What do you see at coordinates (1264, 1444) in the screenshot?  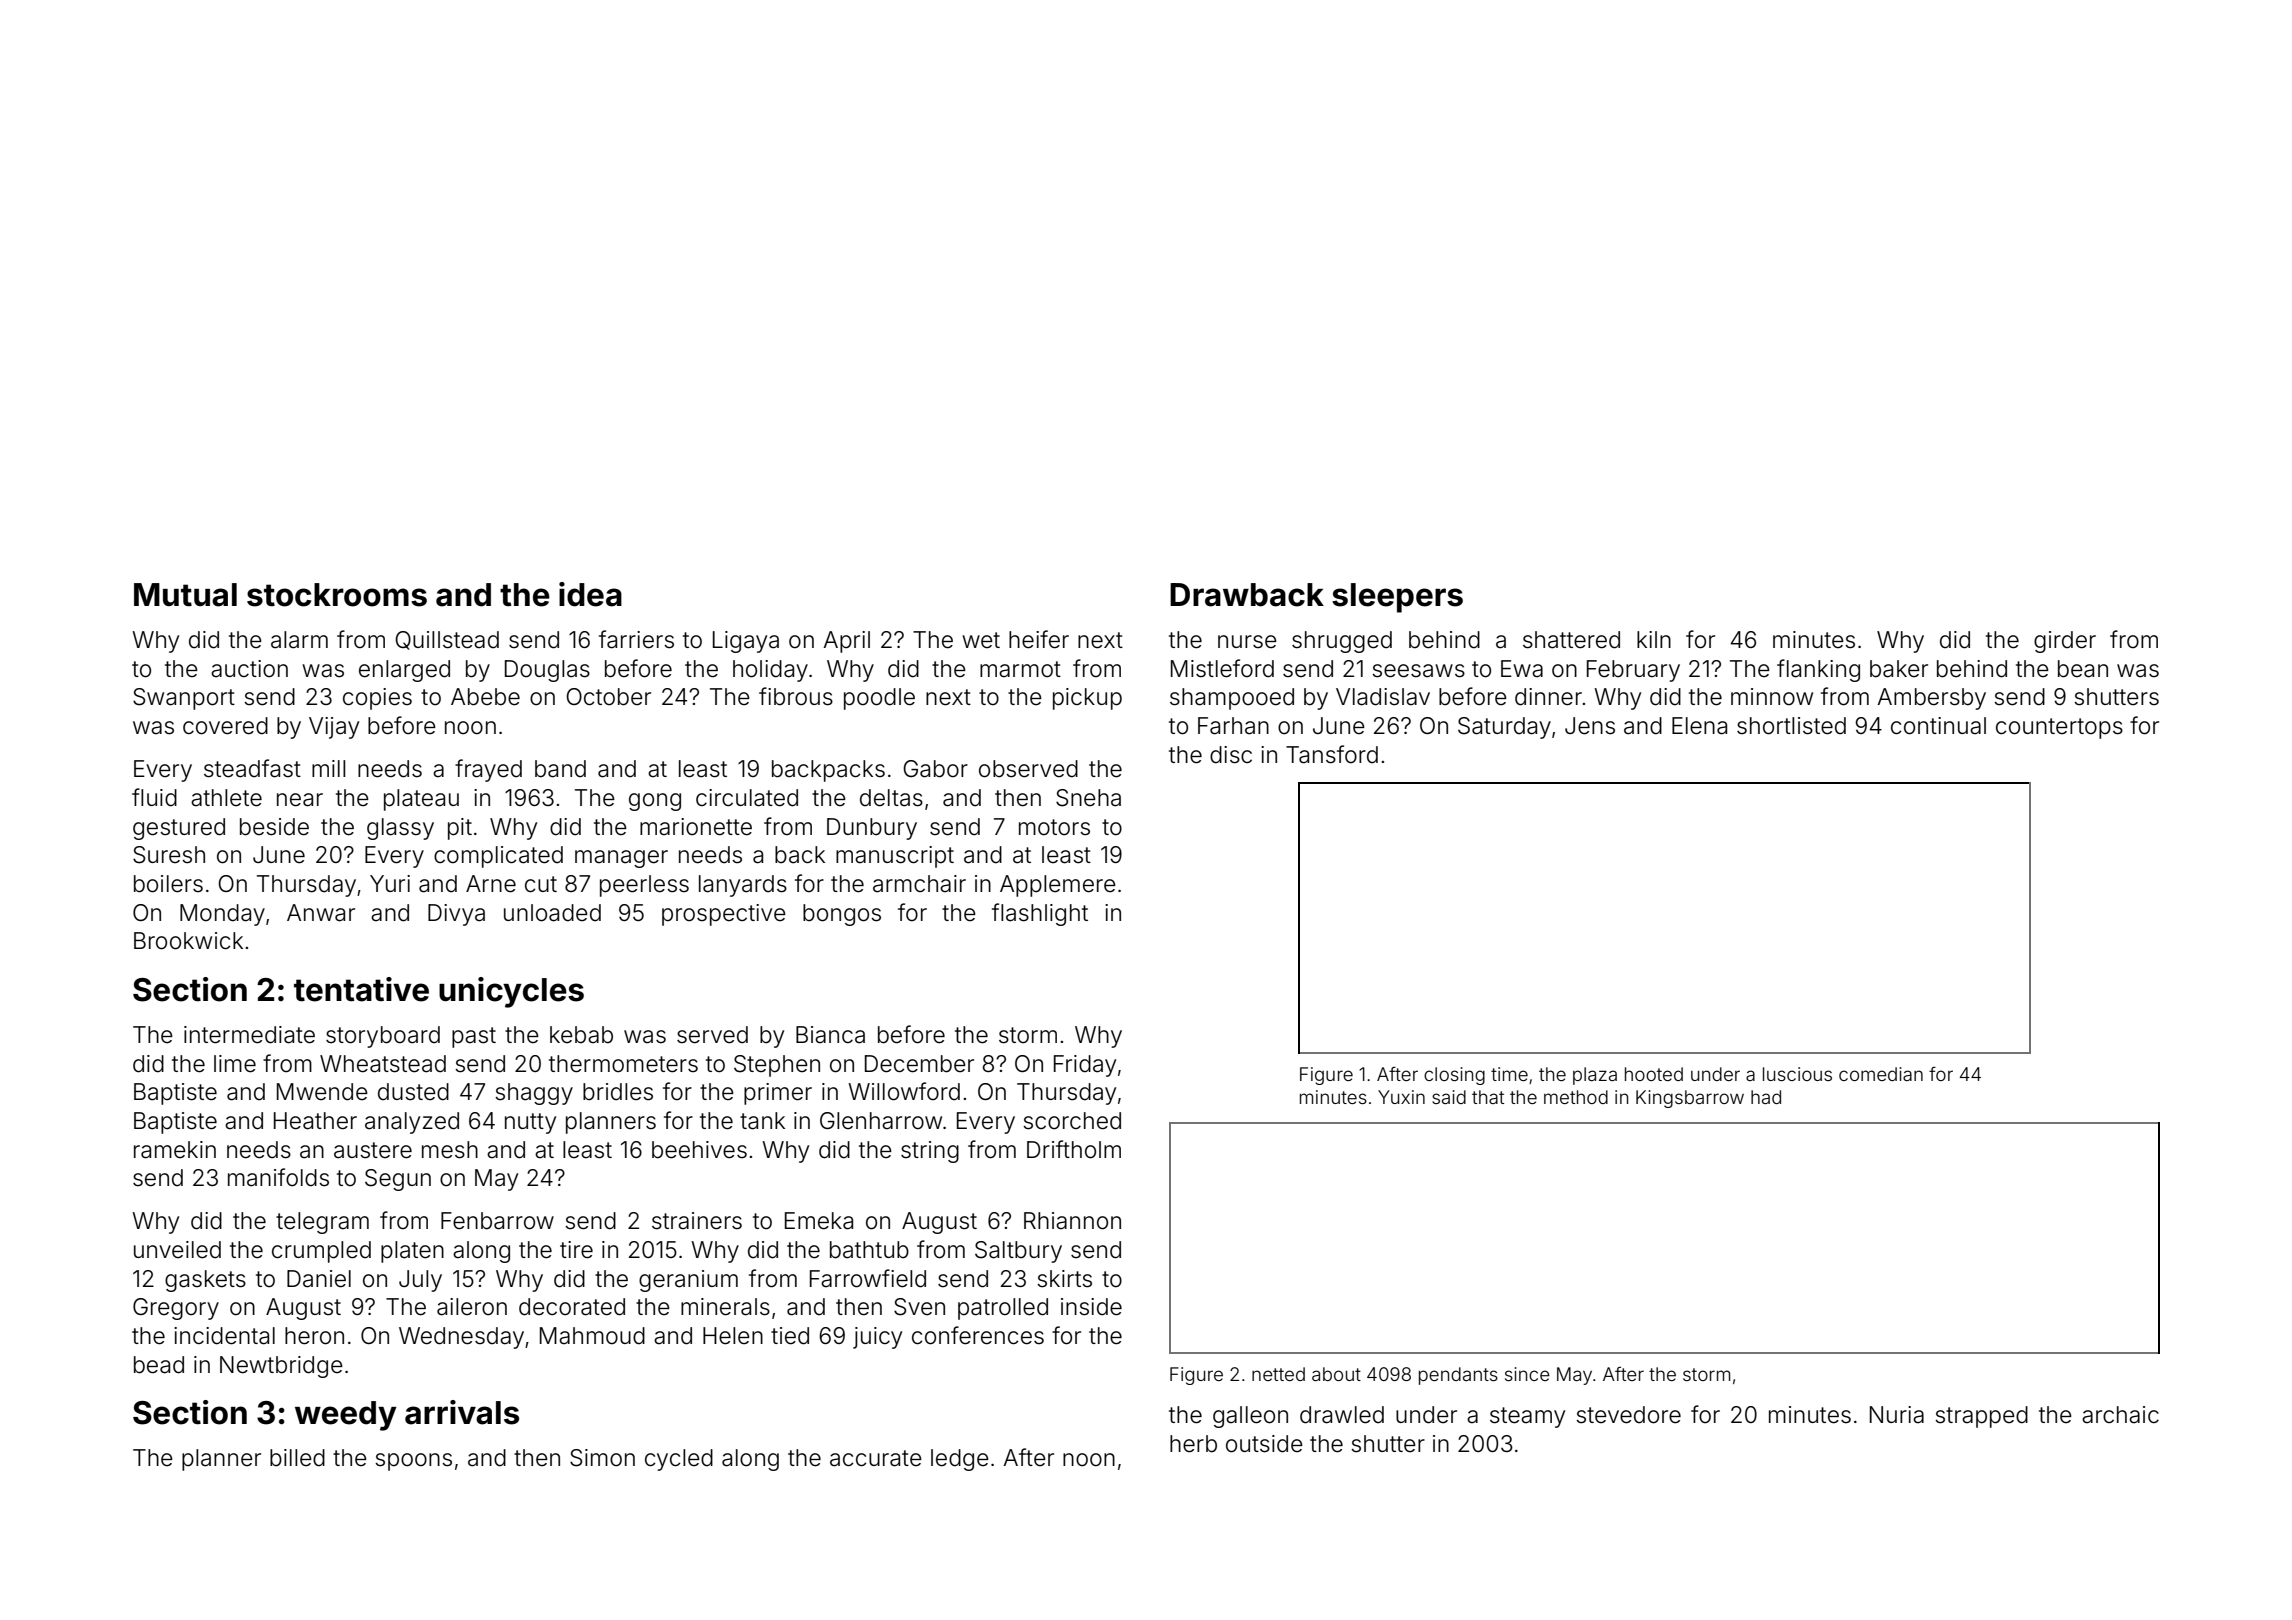 I see `outside` at bounding box center [1264, 1444].
